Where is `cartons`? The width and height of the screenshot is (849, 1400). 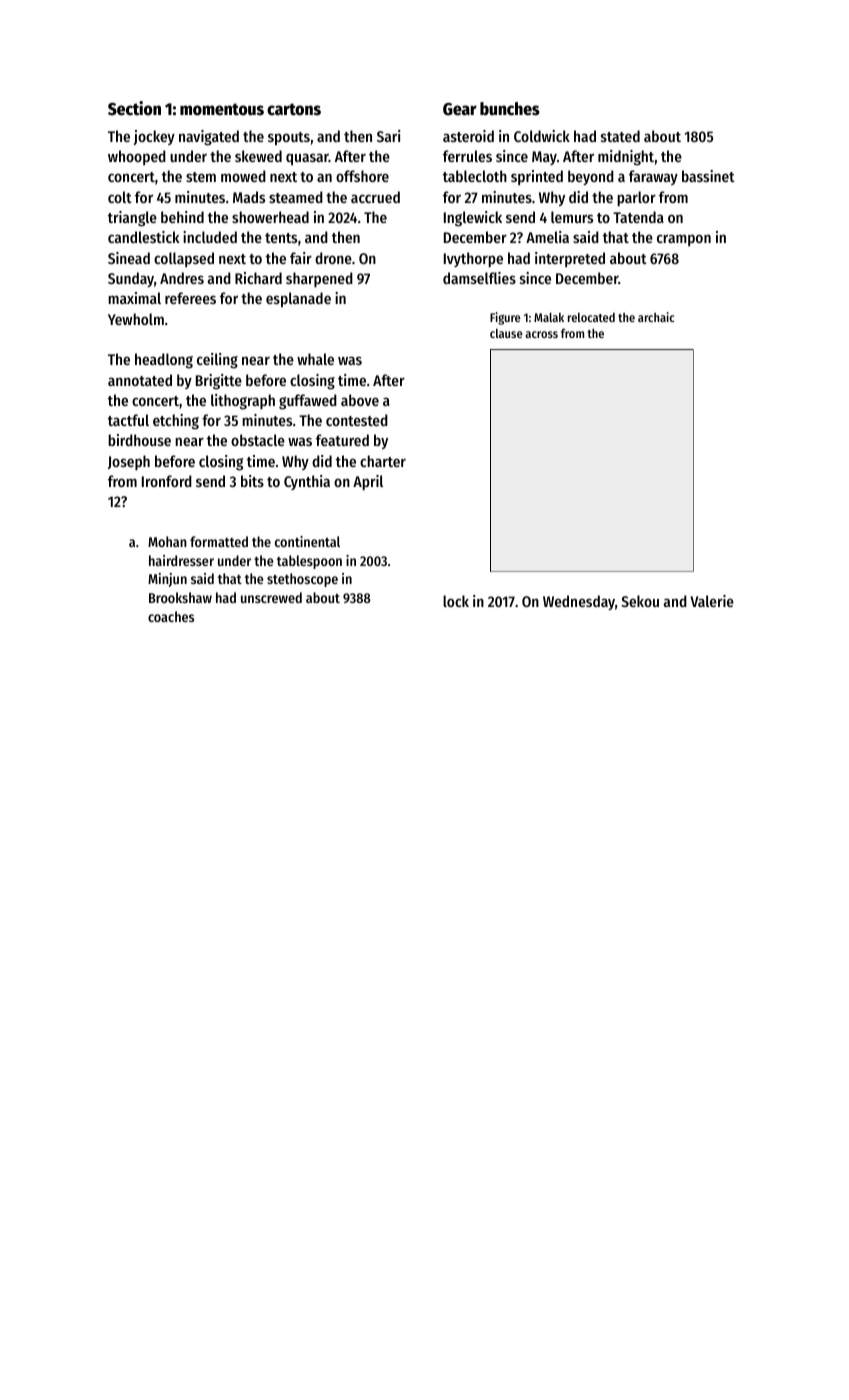
cartons is located at coordinates (294, 109).
